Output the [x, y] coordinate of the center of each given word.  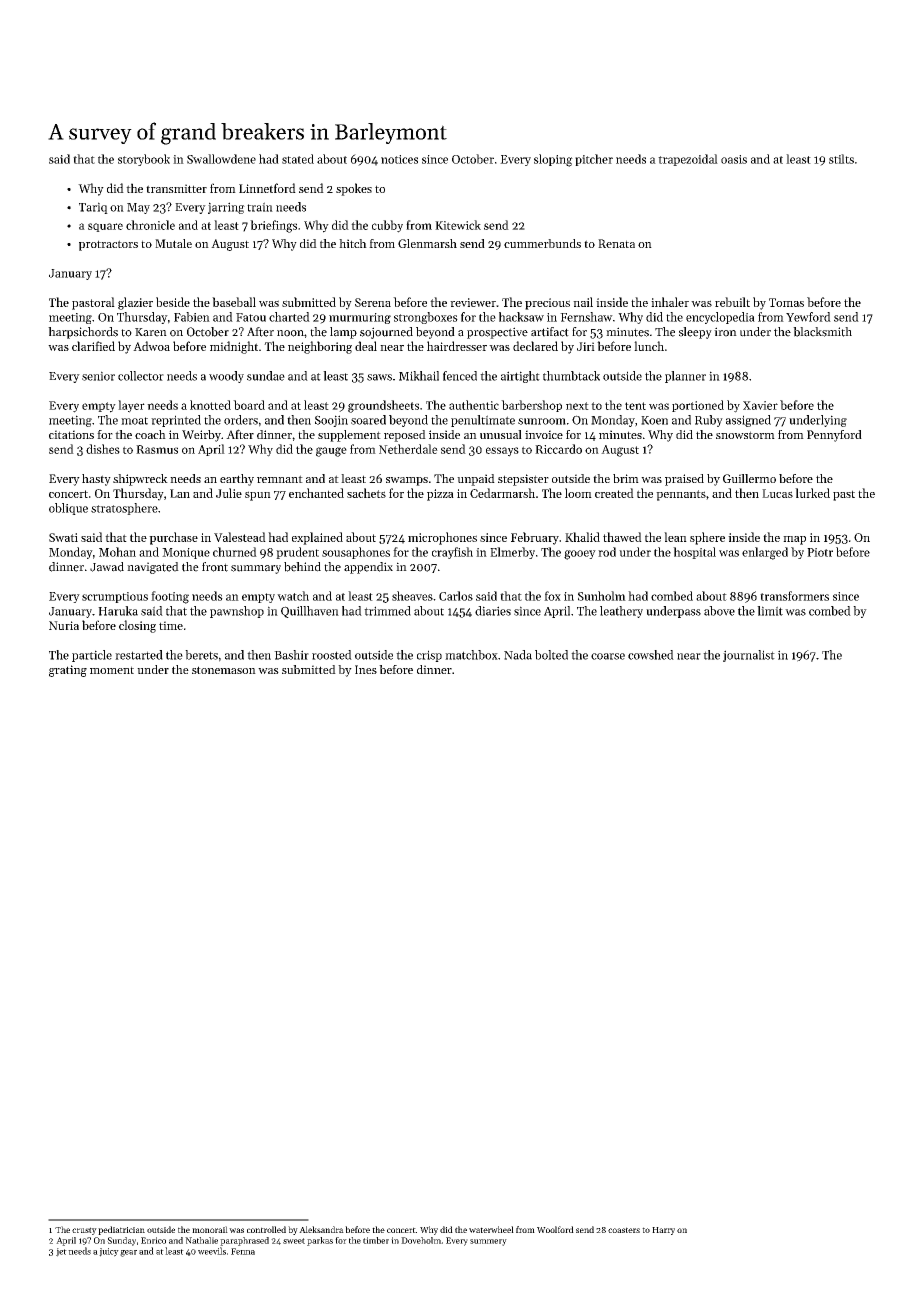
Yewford [808, 317]
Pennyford [834, 436]
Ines [366, 669]
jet [61, 1252]
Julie [229, 493]
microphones [442, 538]
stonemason [224, 670]
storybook [144, 160]
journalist [749, 656]
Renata [616, 243]
